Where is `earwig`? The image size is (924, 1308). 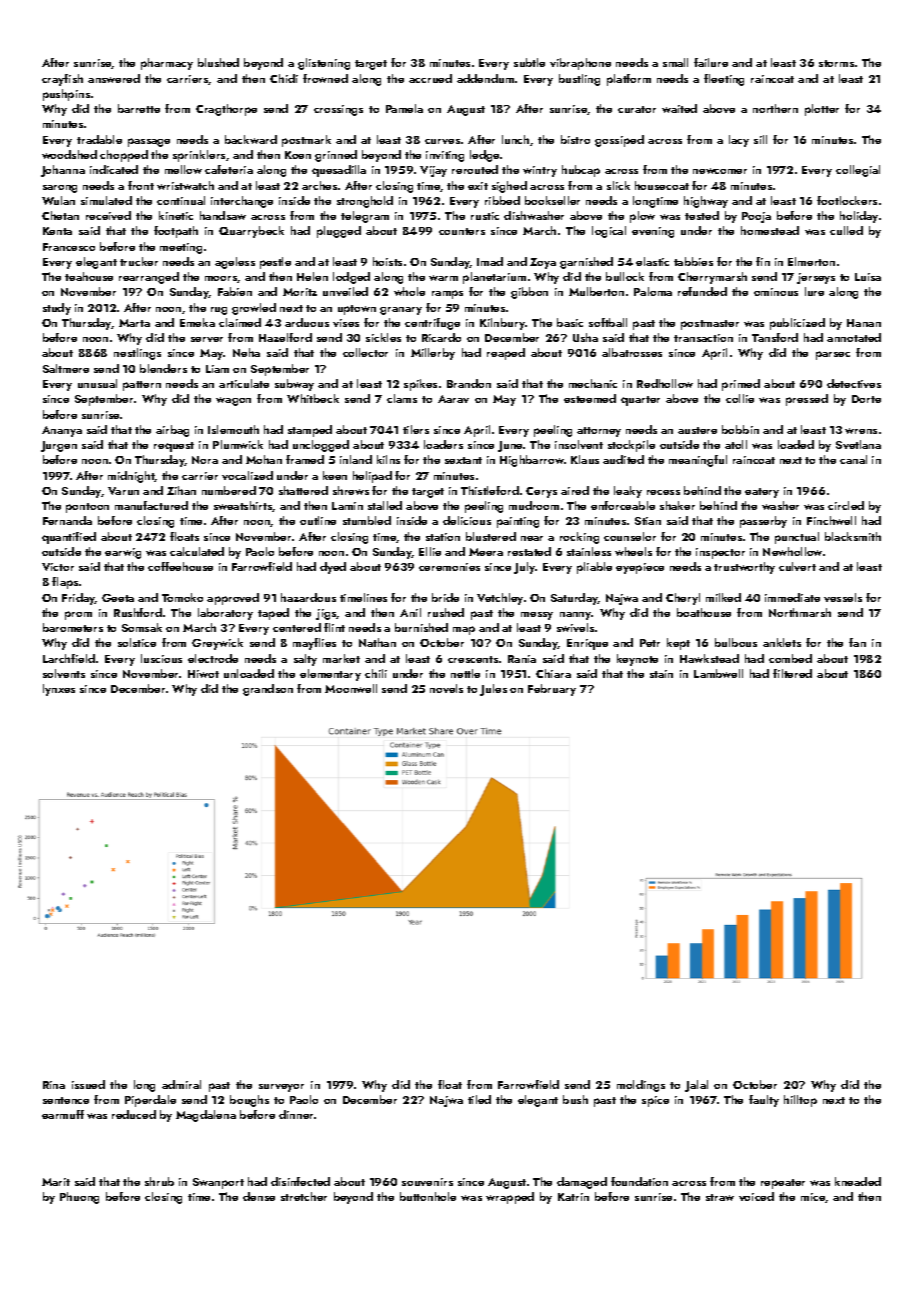
earwig is located at coordinates (123, 553).
